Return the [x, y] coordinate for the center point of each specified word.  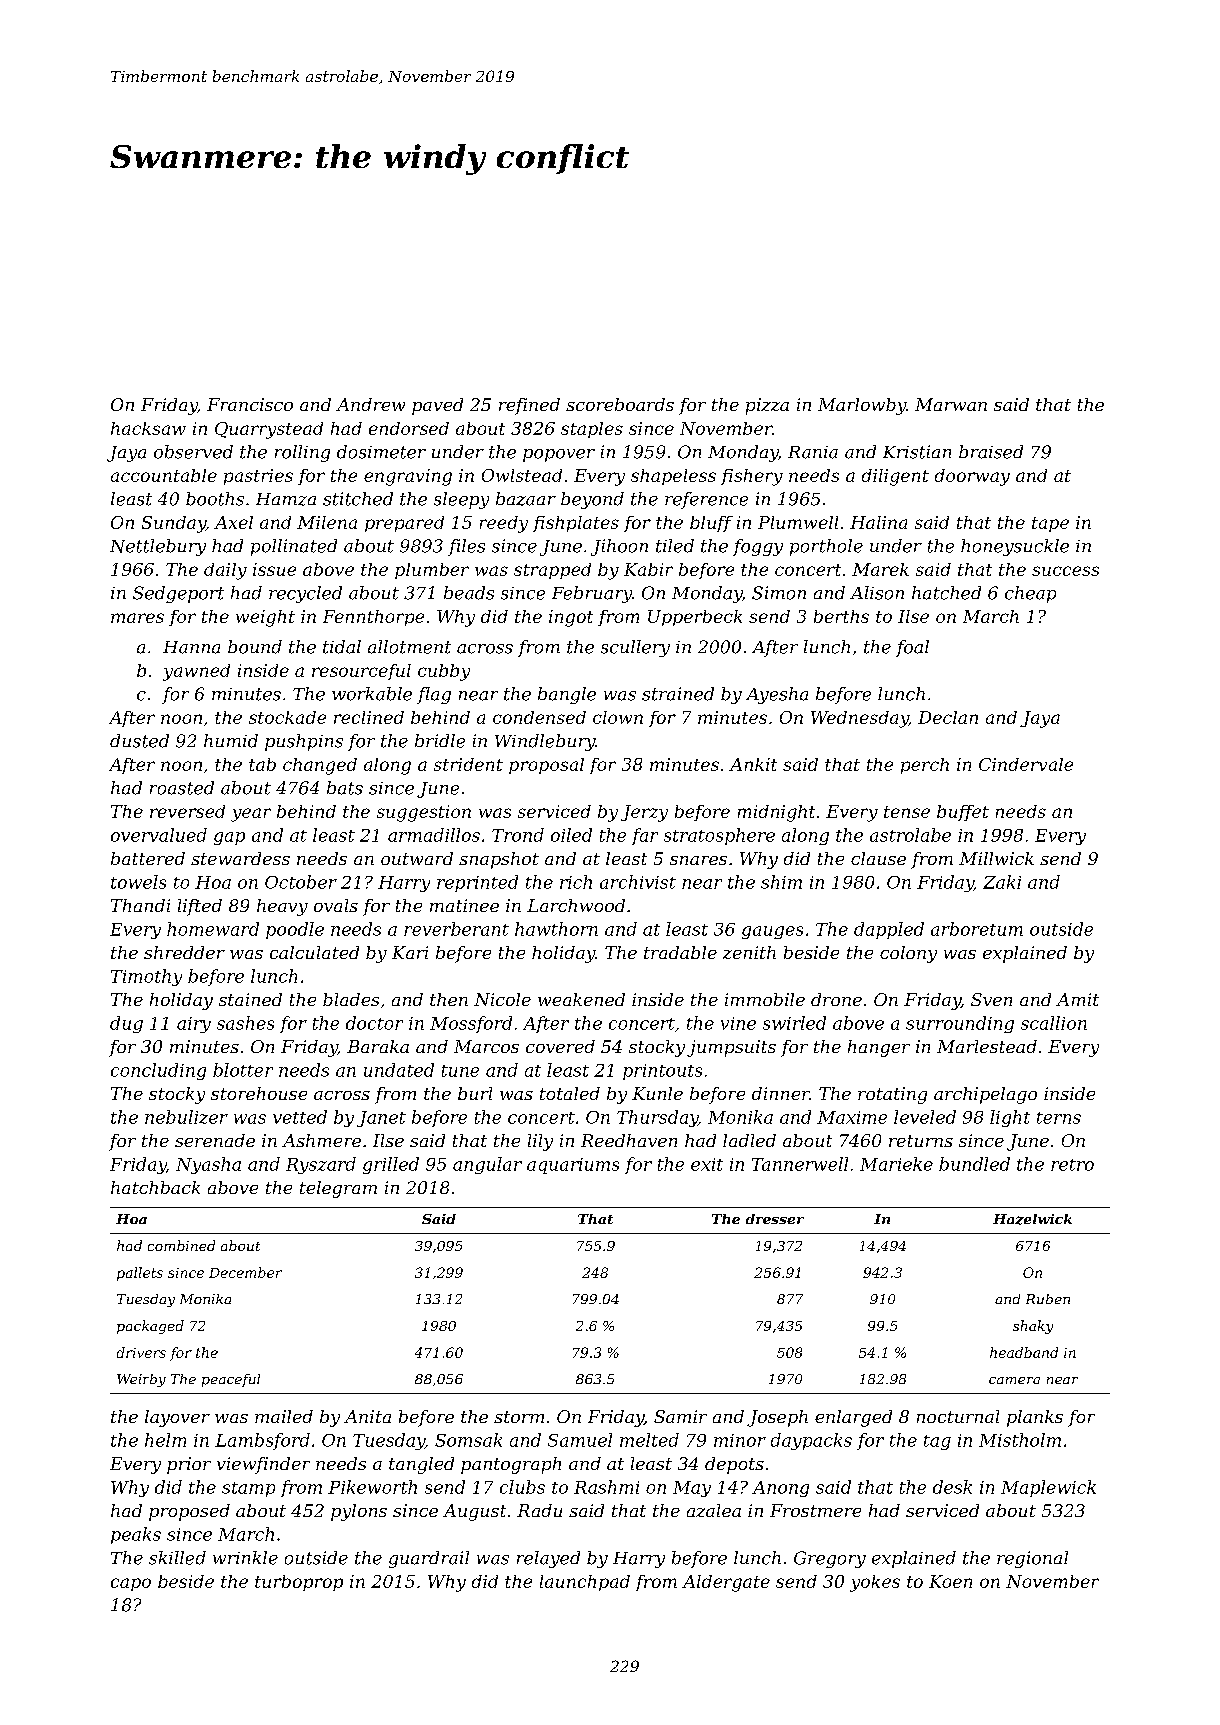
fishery [752, 477]
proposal [546, 766]
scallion [1054, 1023]
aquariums [573, 1166]
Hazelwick [1032, 1219]
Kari [410, 952]
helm [165, 1440]
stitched [358, 499]
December [245, 1272]
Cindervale [1026, 764]
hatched [946, 593]
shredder [184, 952]
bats [345, 788]
